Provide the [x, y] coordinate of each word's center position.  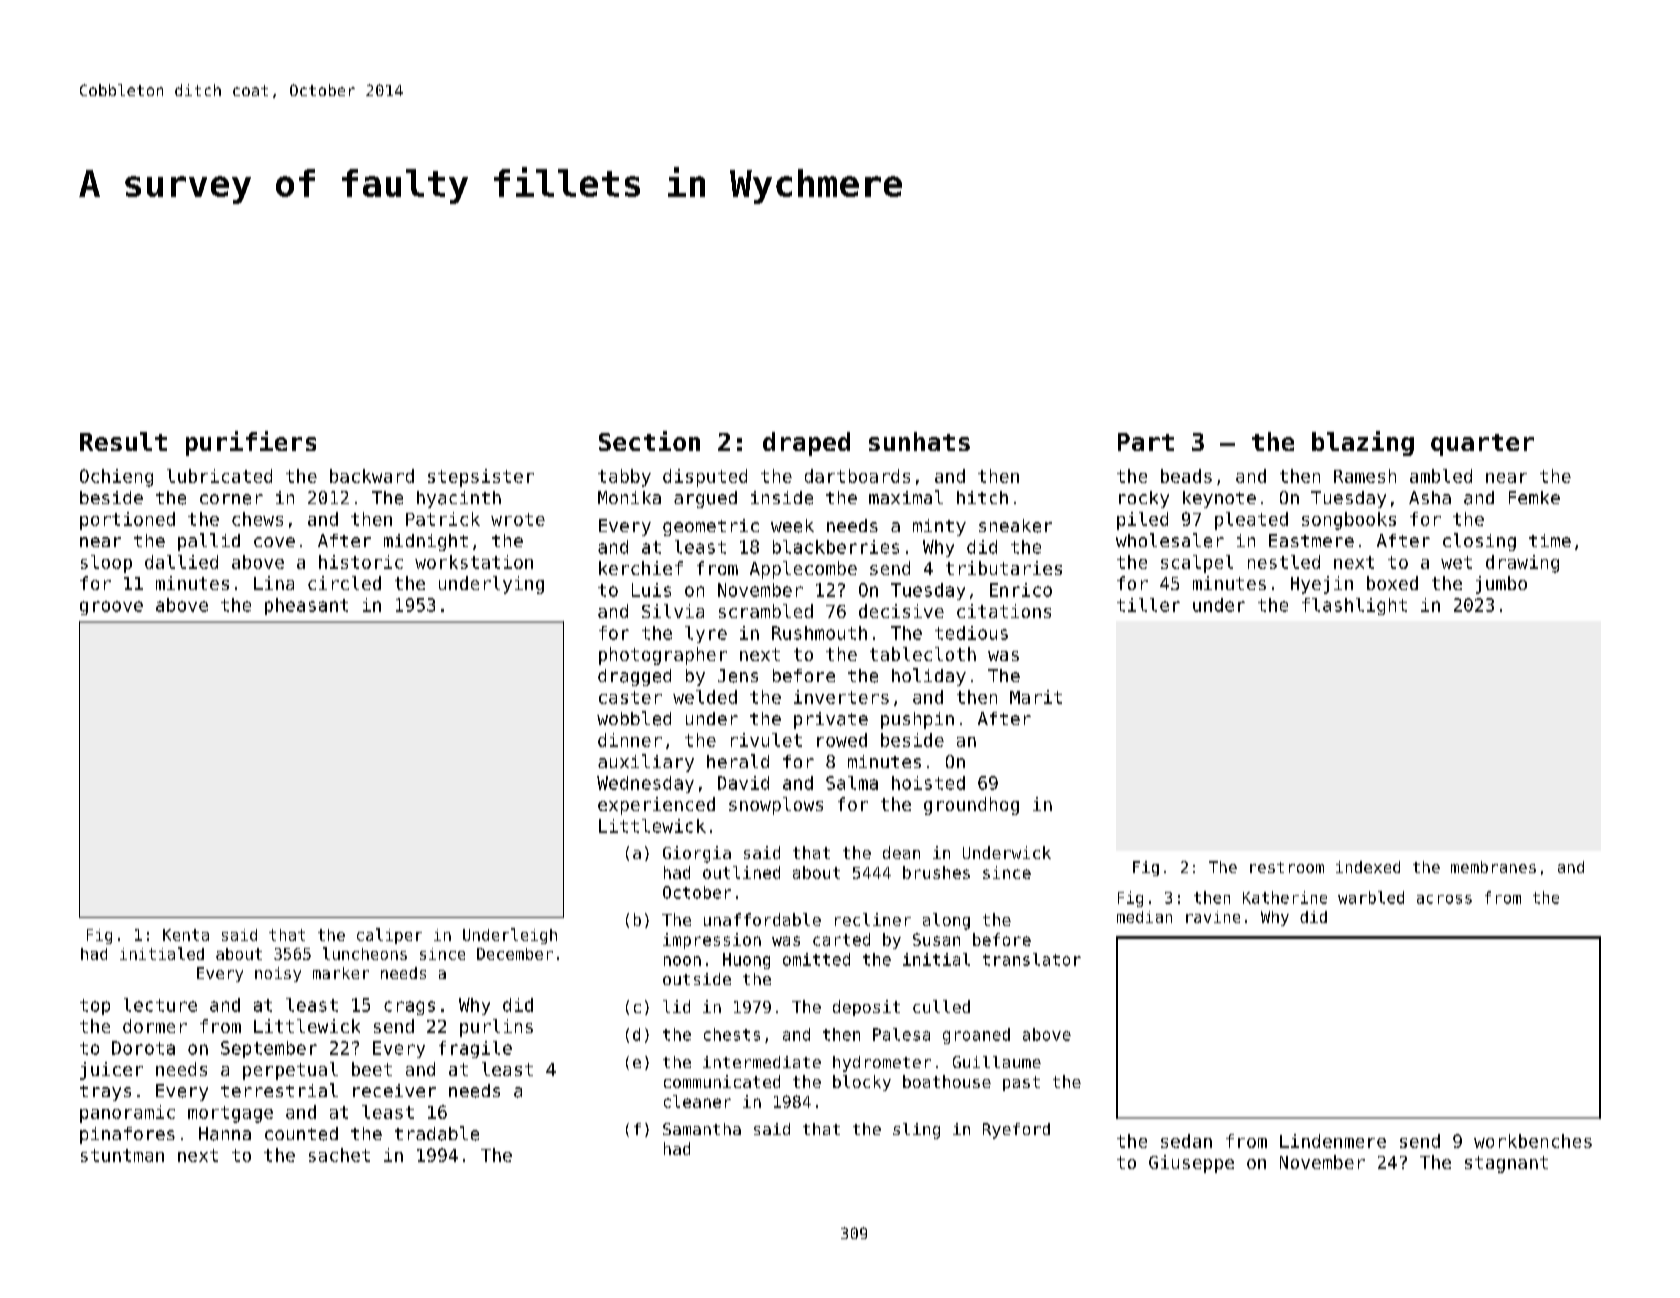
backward [372, 476]
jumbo [1501, 585]
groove [111, 608]
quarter [1482, 445]
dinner [630, 740]
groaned [976, 1036]
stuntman [122, 1155]
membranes [1493, 867]
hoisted [928, 783]
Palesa [901, 1034]
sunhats [919, 441]
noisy [278, 974]
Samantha [702, 1129]
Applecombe [803, 570]
